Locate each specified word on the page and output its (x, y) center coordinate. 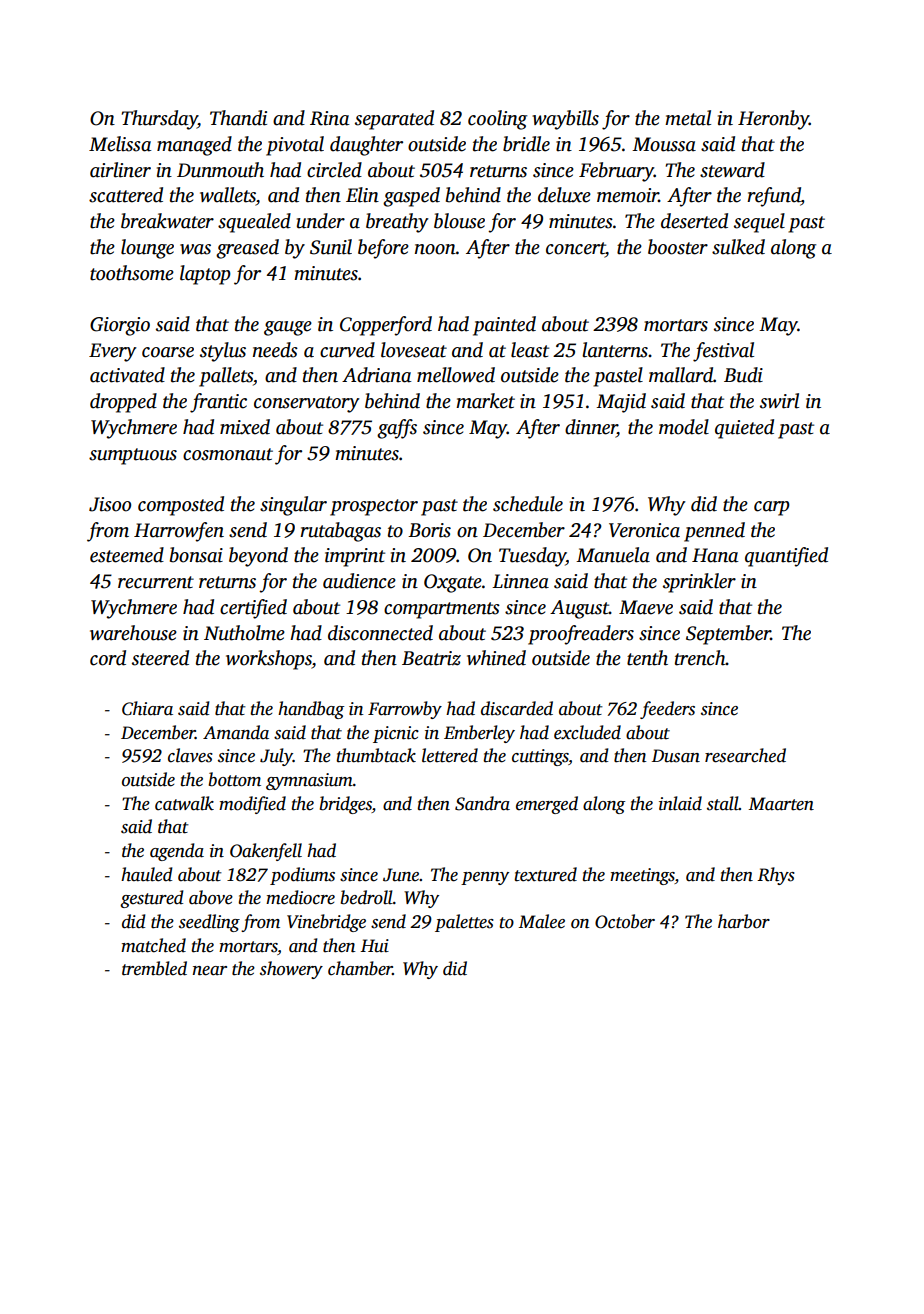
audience (359, 581)
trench (700, 658)
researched (745, 755)
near (210, 971)
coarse (168, 352)
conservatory (307, 404)
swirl (779, 401)
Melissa (120, 144)
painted (504, 326)
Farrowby (405, 710)
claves (190, 755)
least (530, 350)
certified (253, 609)
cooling (497, 120)
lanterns (615, 350)
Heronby (773, 120)
